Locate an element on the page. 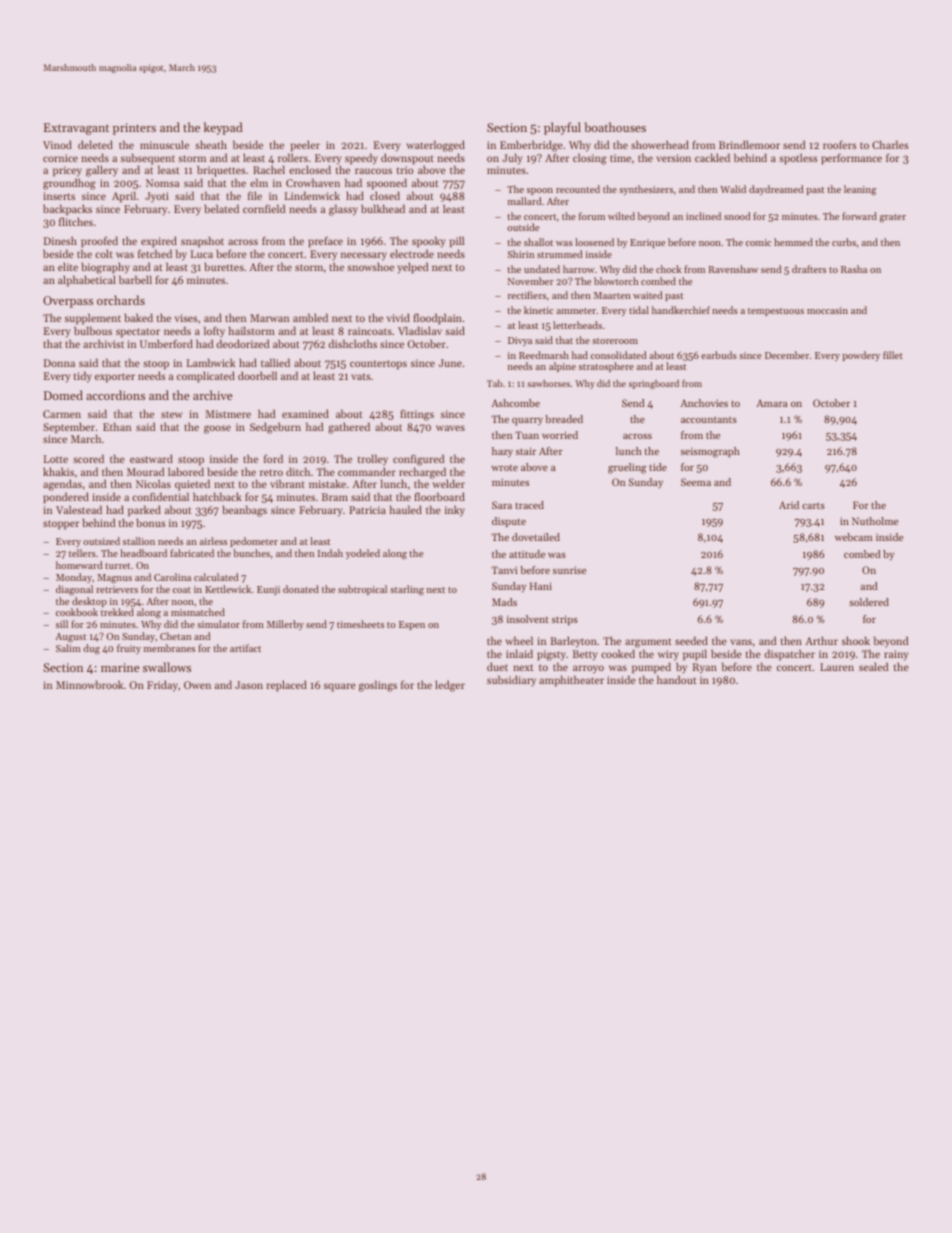 The height and width of the image is (1233, 952). cornice is located at coordinates (60, 158).
